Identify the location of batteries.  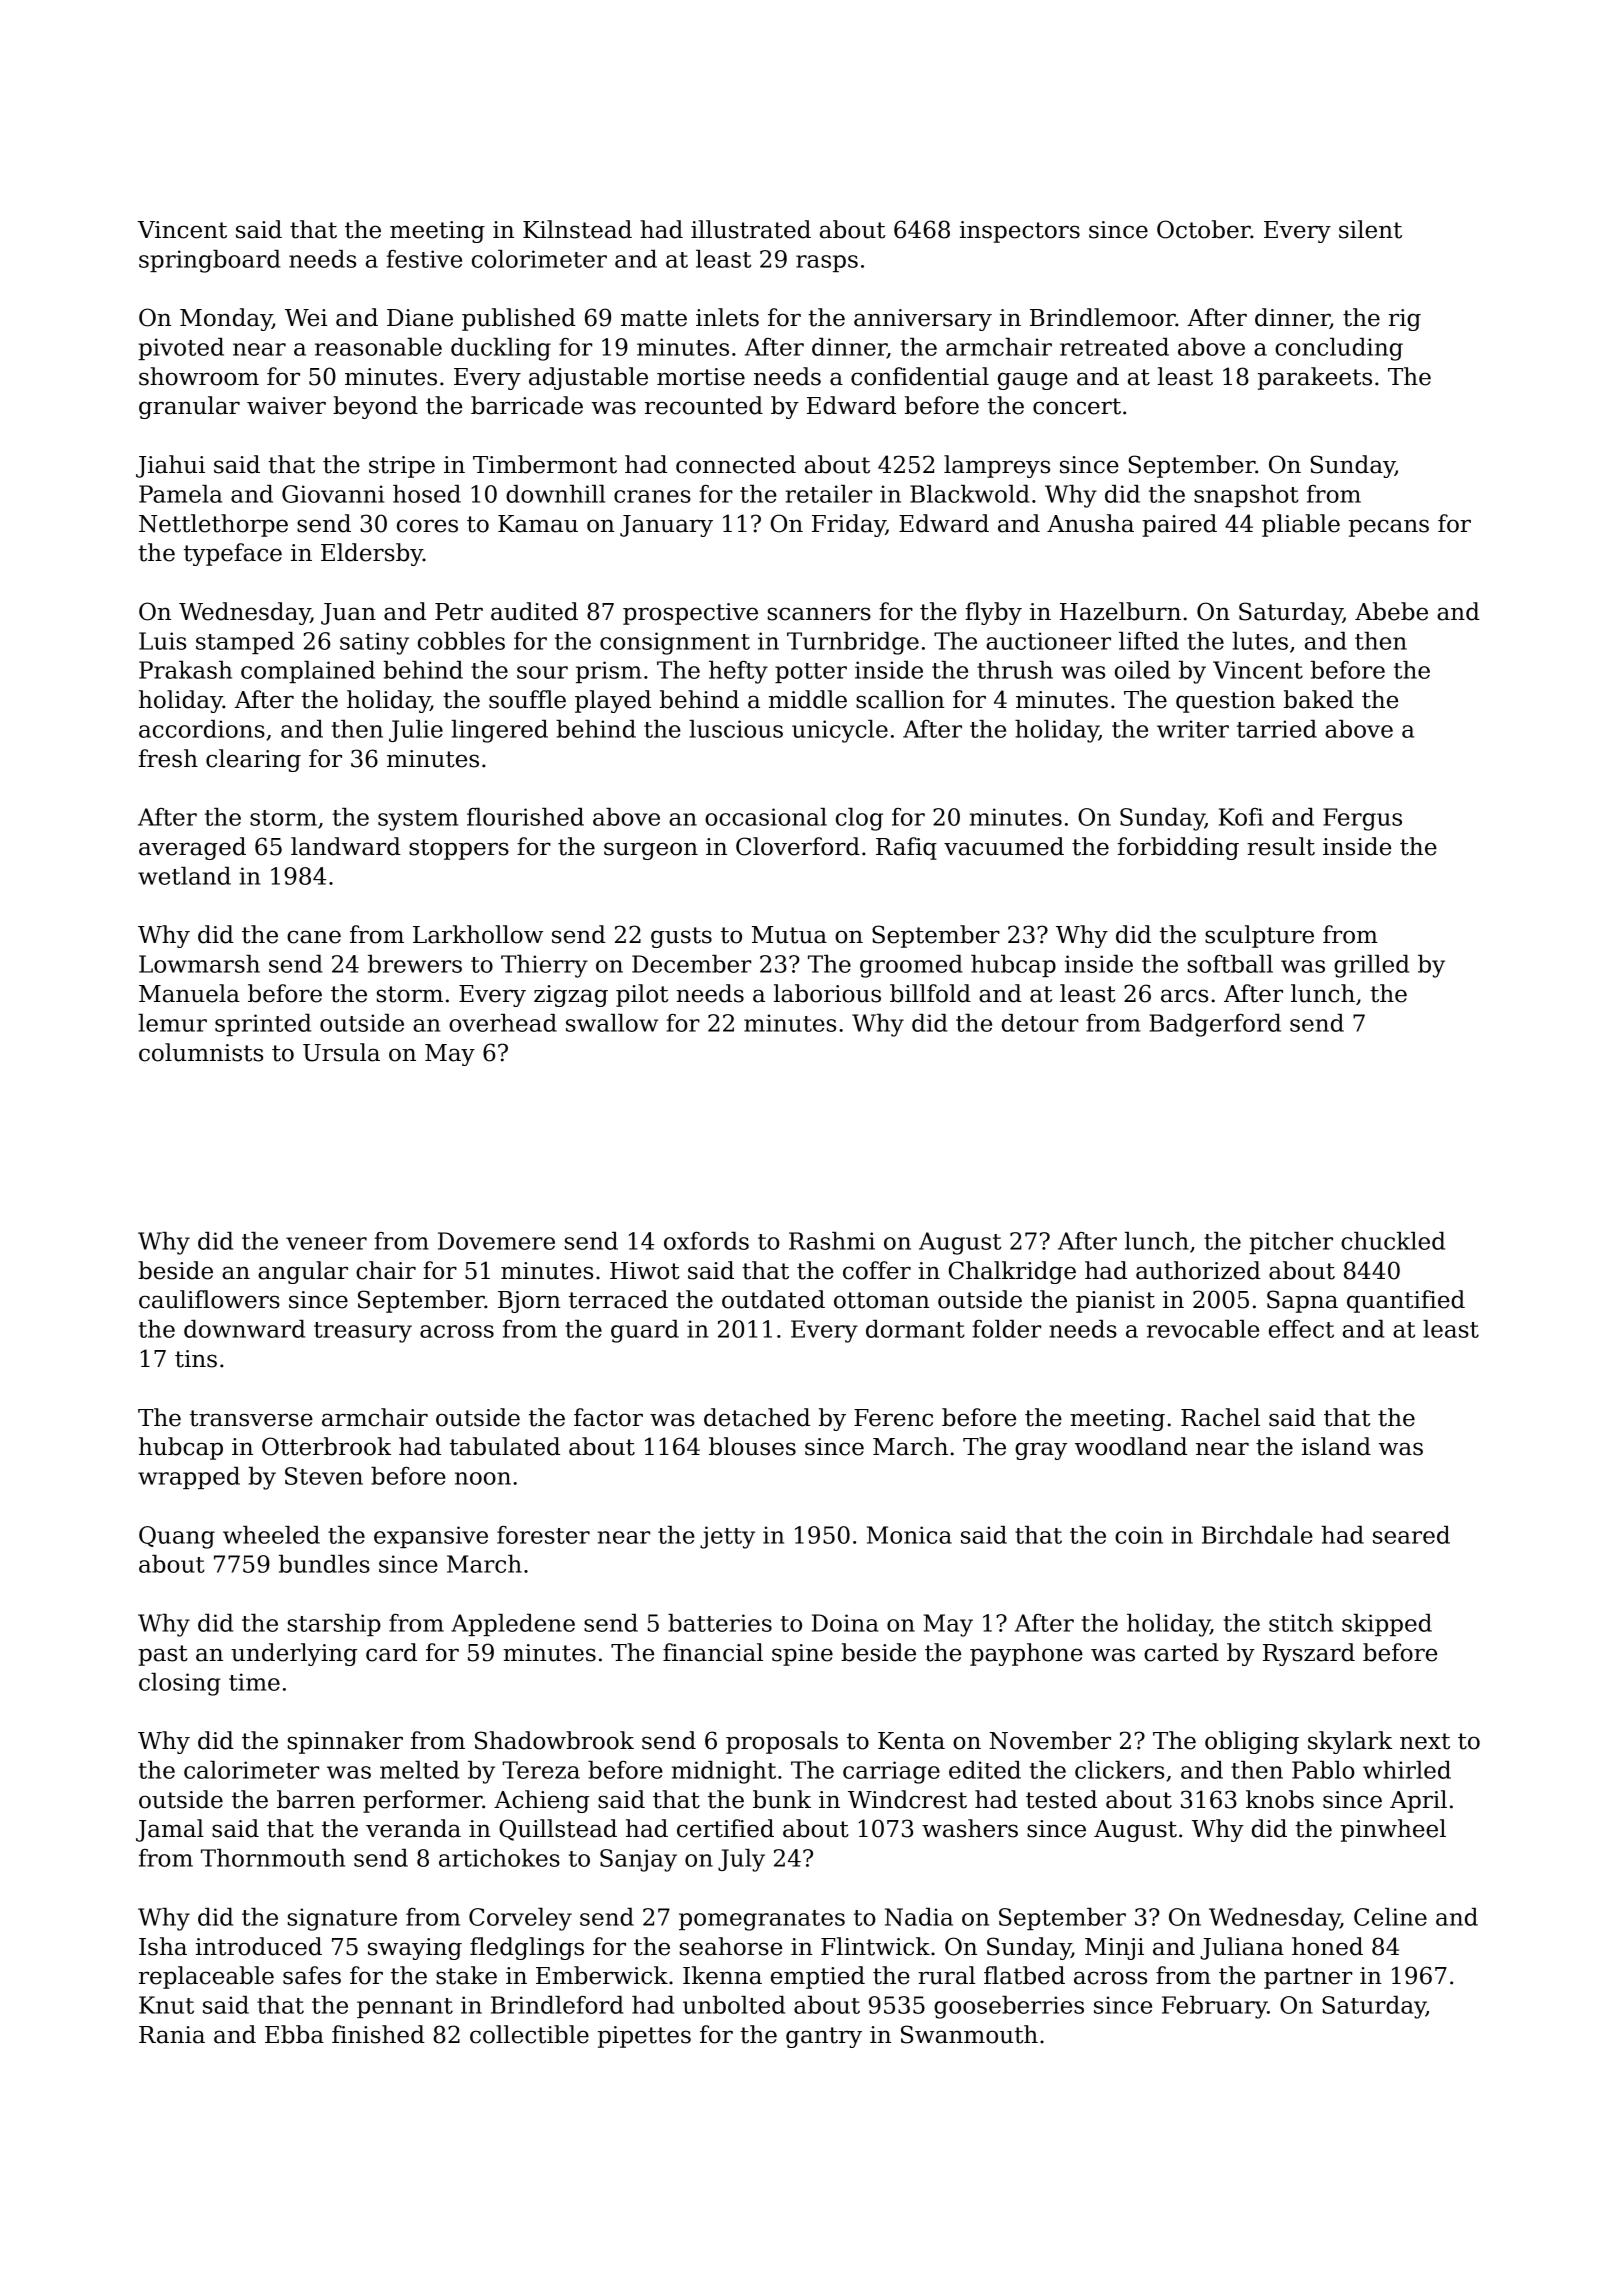
(720, 1623).
